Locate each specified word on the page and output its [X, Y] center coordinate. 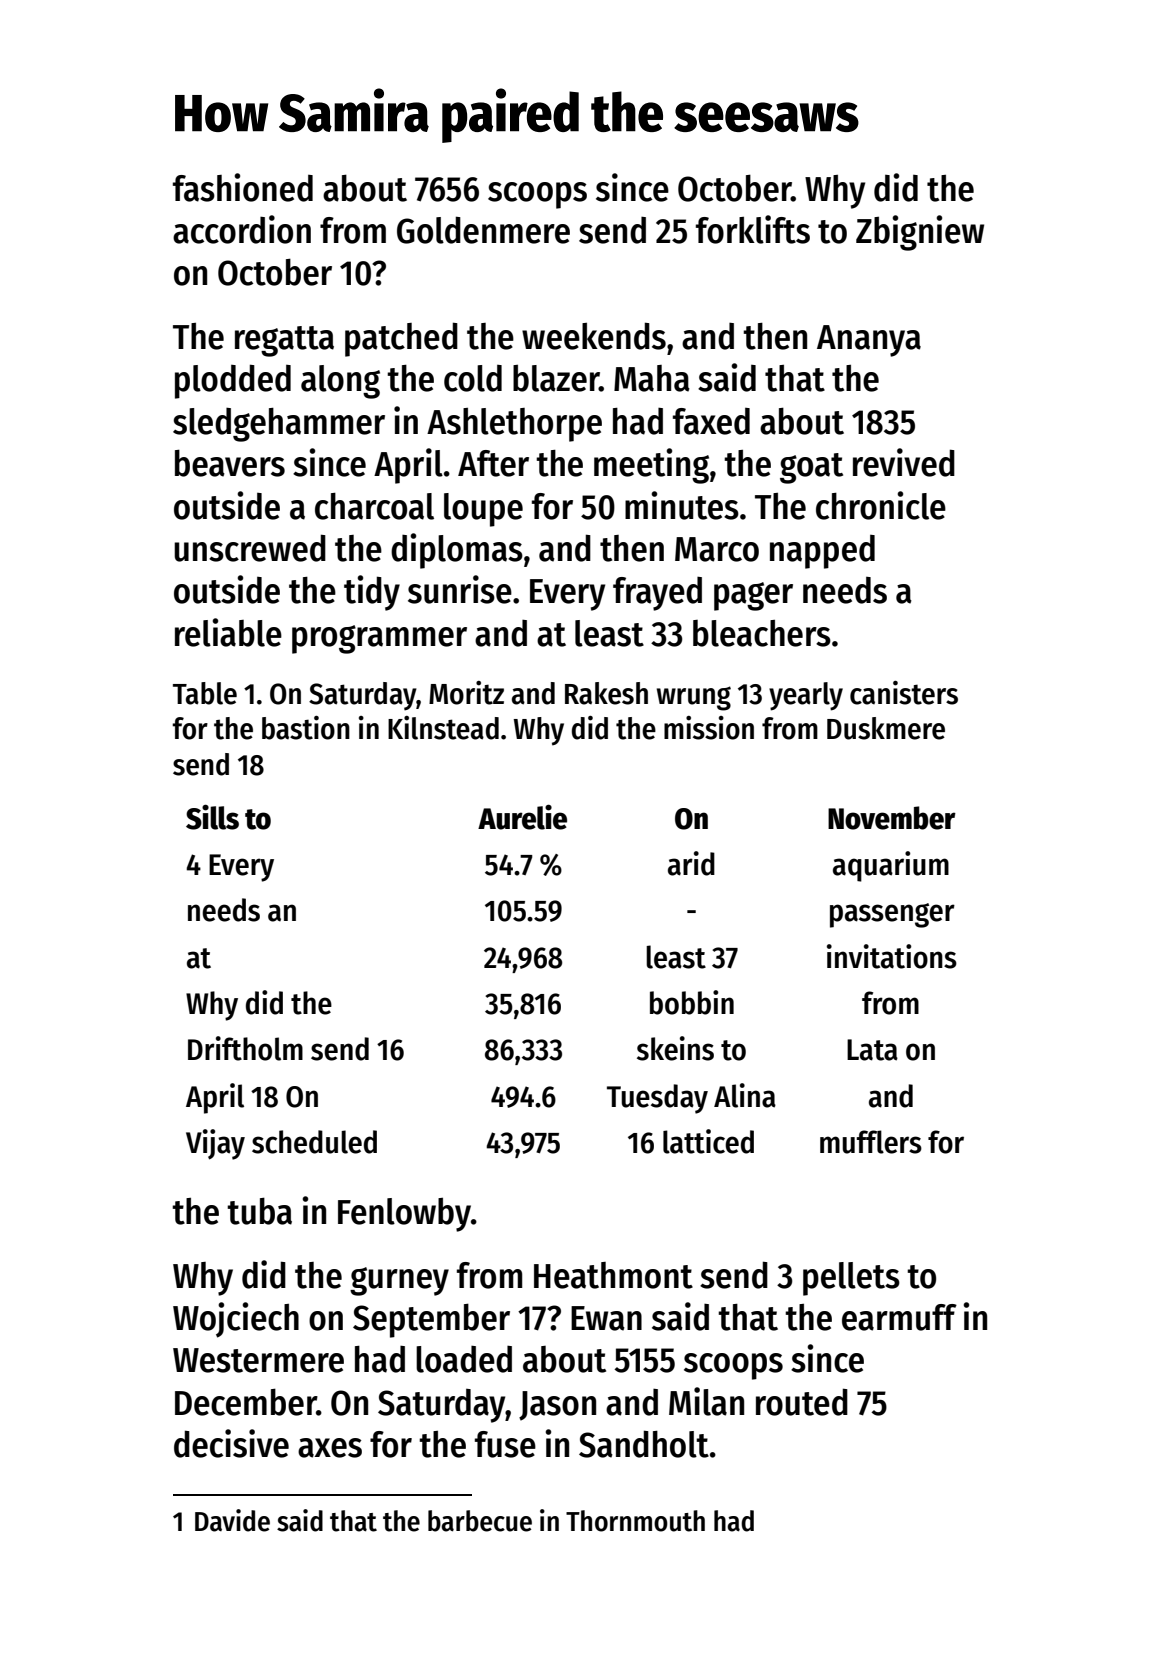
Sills [212, 817]
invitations [892, 956]
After [493, 463]
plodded [233, 381]
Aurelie [522, 817]
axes [330, 1448]
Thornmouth [635, 1521]
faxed [711, 421]
